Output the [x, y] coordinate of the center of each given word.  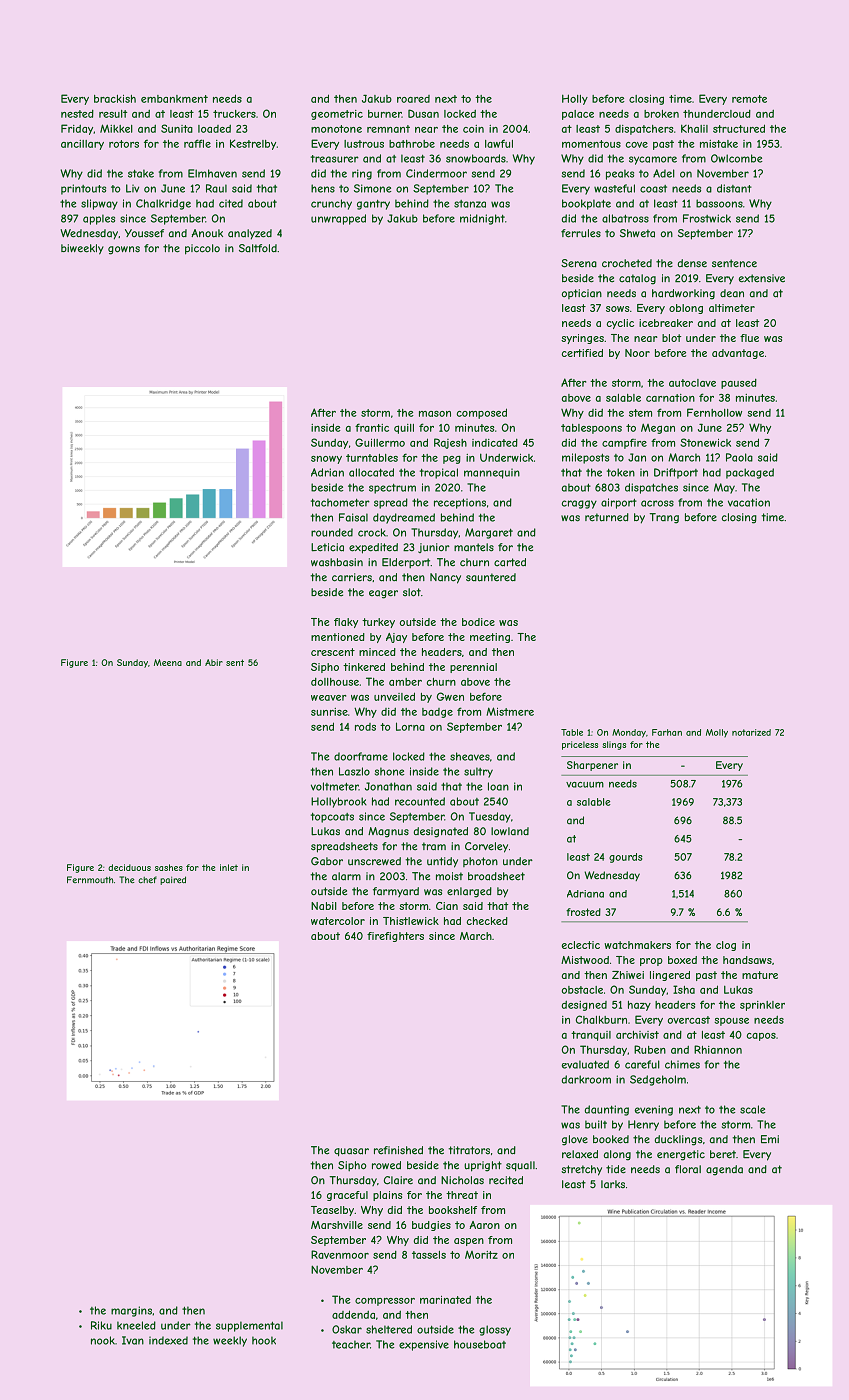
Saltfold [258, 248]
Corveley [486, 847]
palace [578, 115]
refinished [398, 1150]
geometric [337, 115]
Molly [717, 733]
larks [613, 1184]
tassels [429, 1255]
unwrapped [338, 219]
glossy [495, 1330]
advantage [738, 354]
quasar [351, 1152]
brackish [115, 99]
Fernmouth [90, 879]
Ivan [133, 1340]
